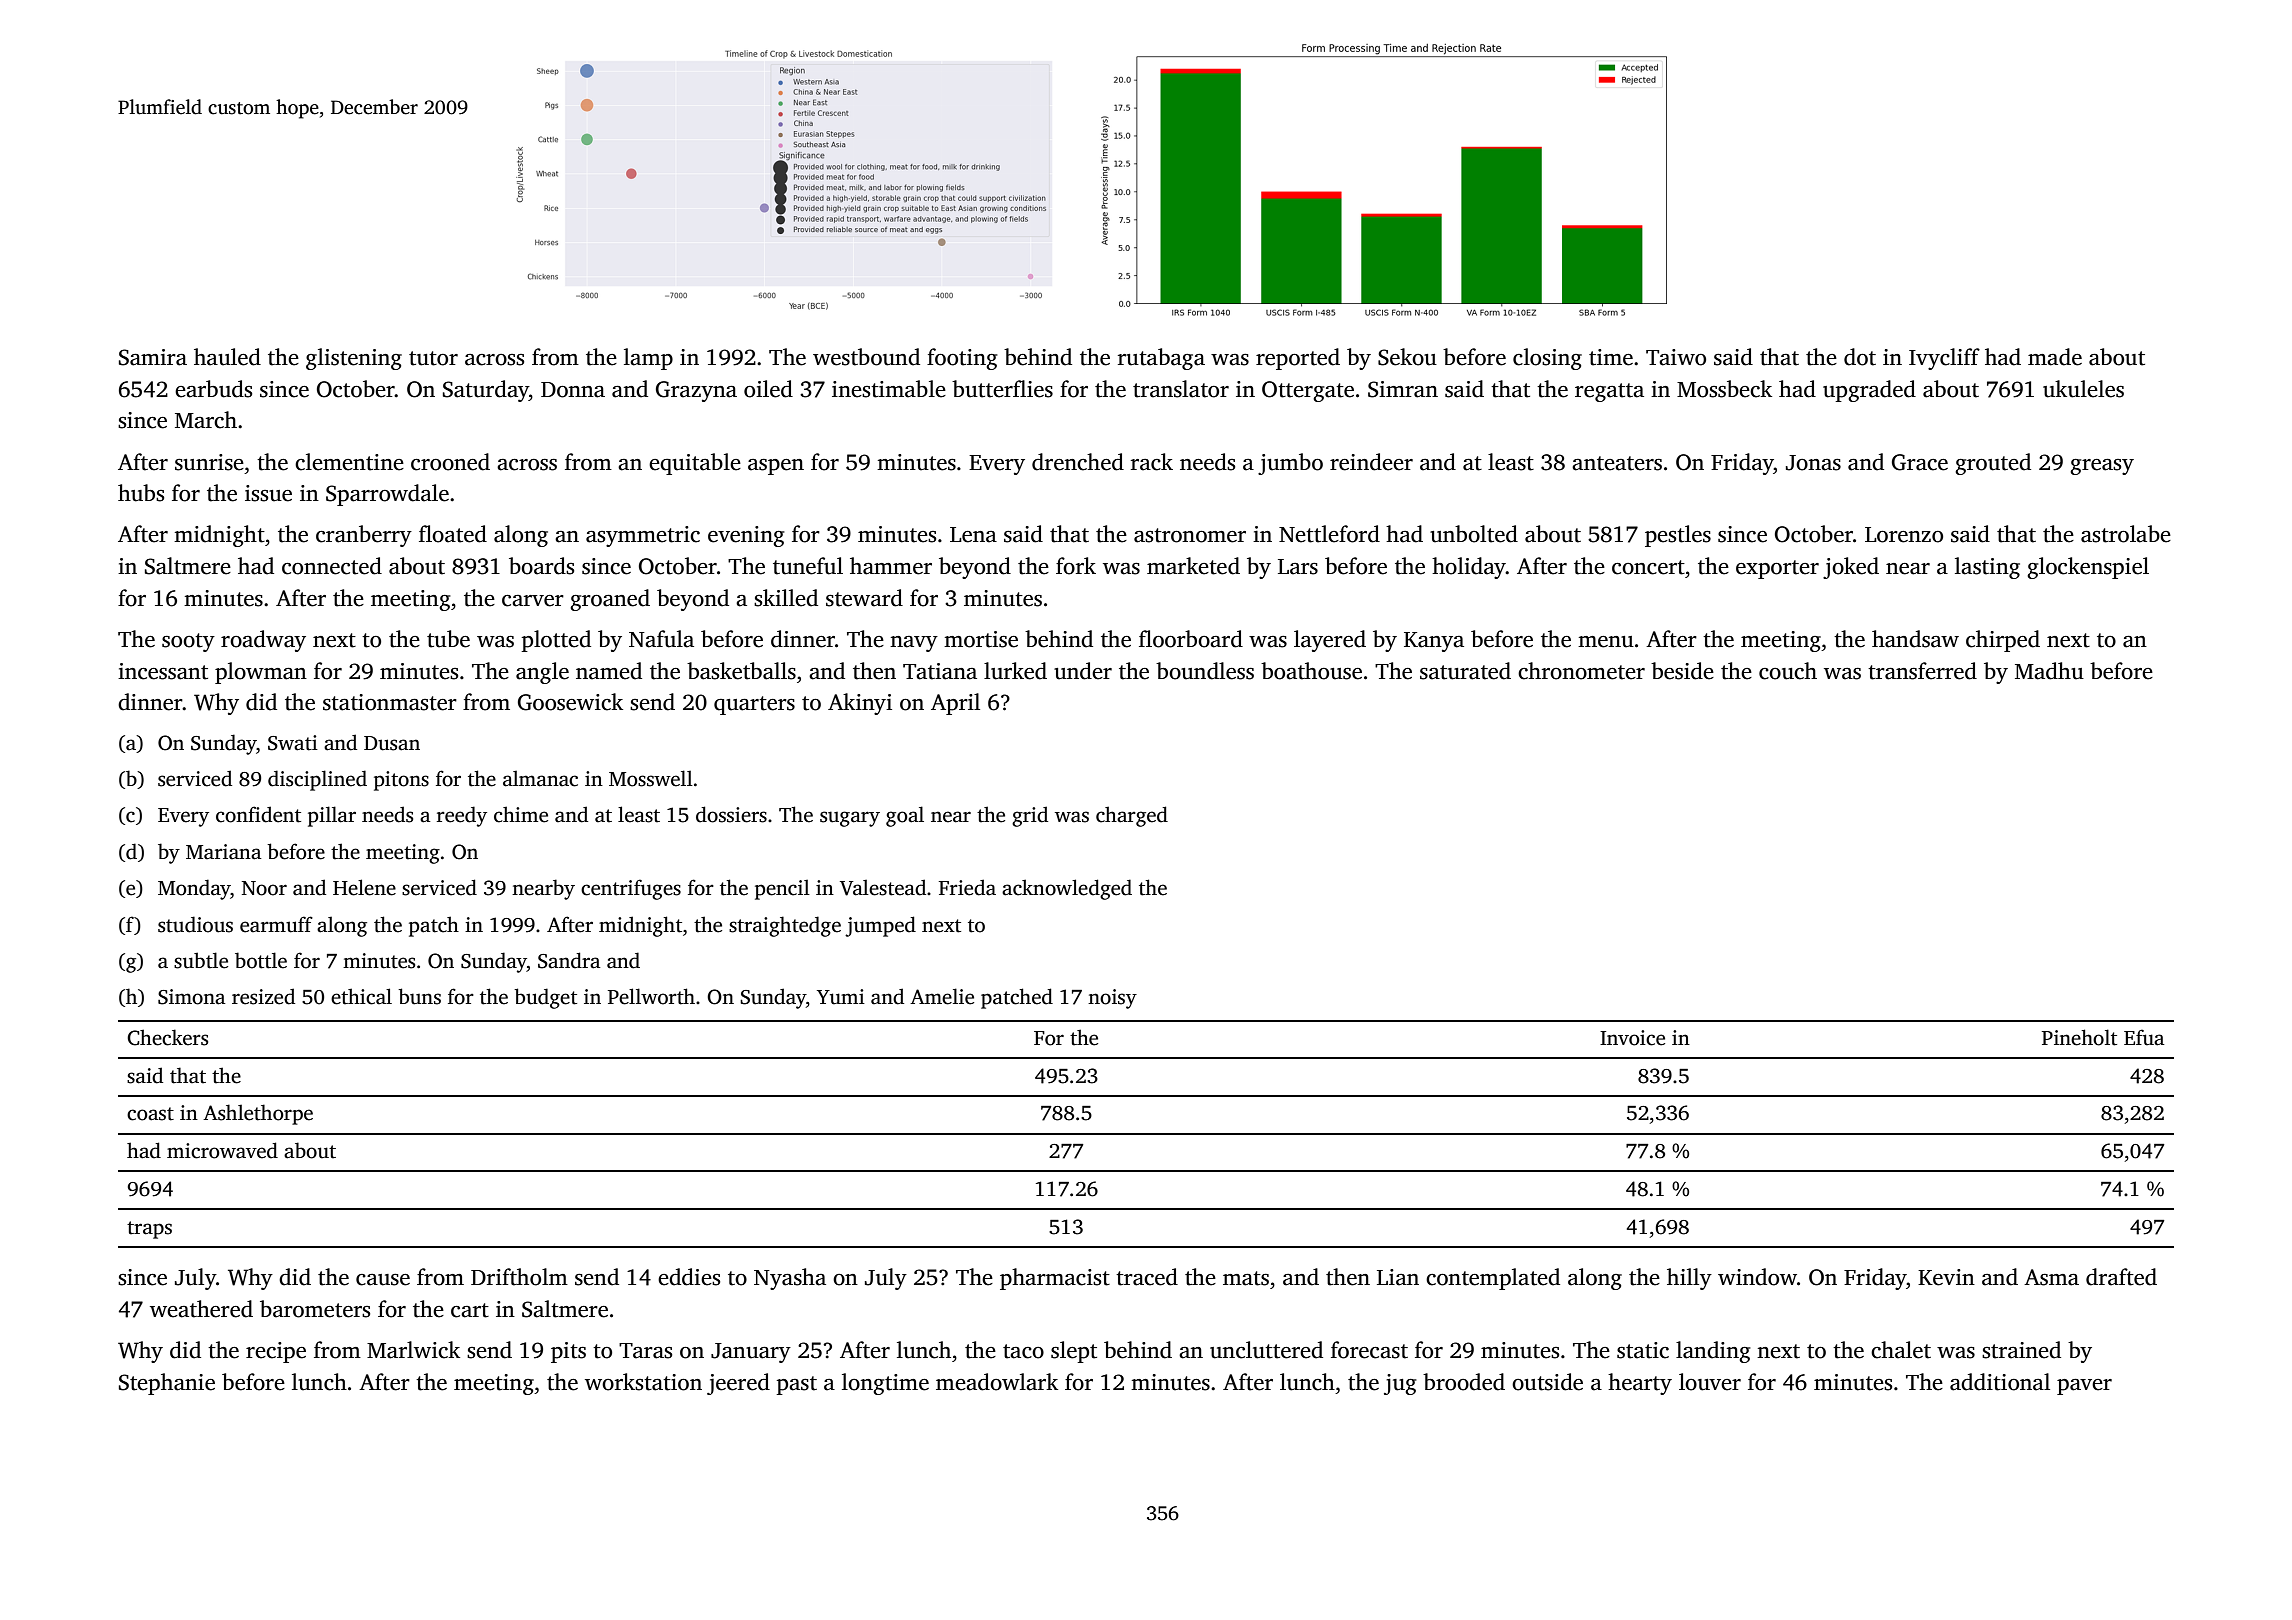  Describe the element at coordinates (1920, 462) in the screenshot. I see `Grace` at that location.
